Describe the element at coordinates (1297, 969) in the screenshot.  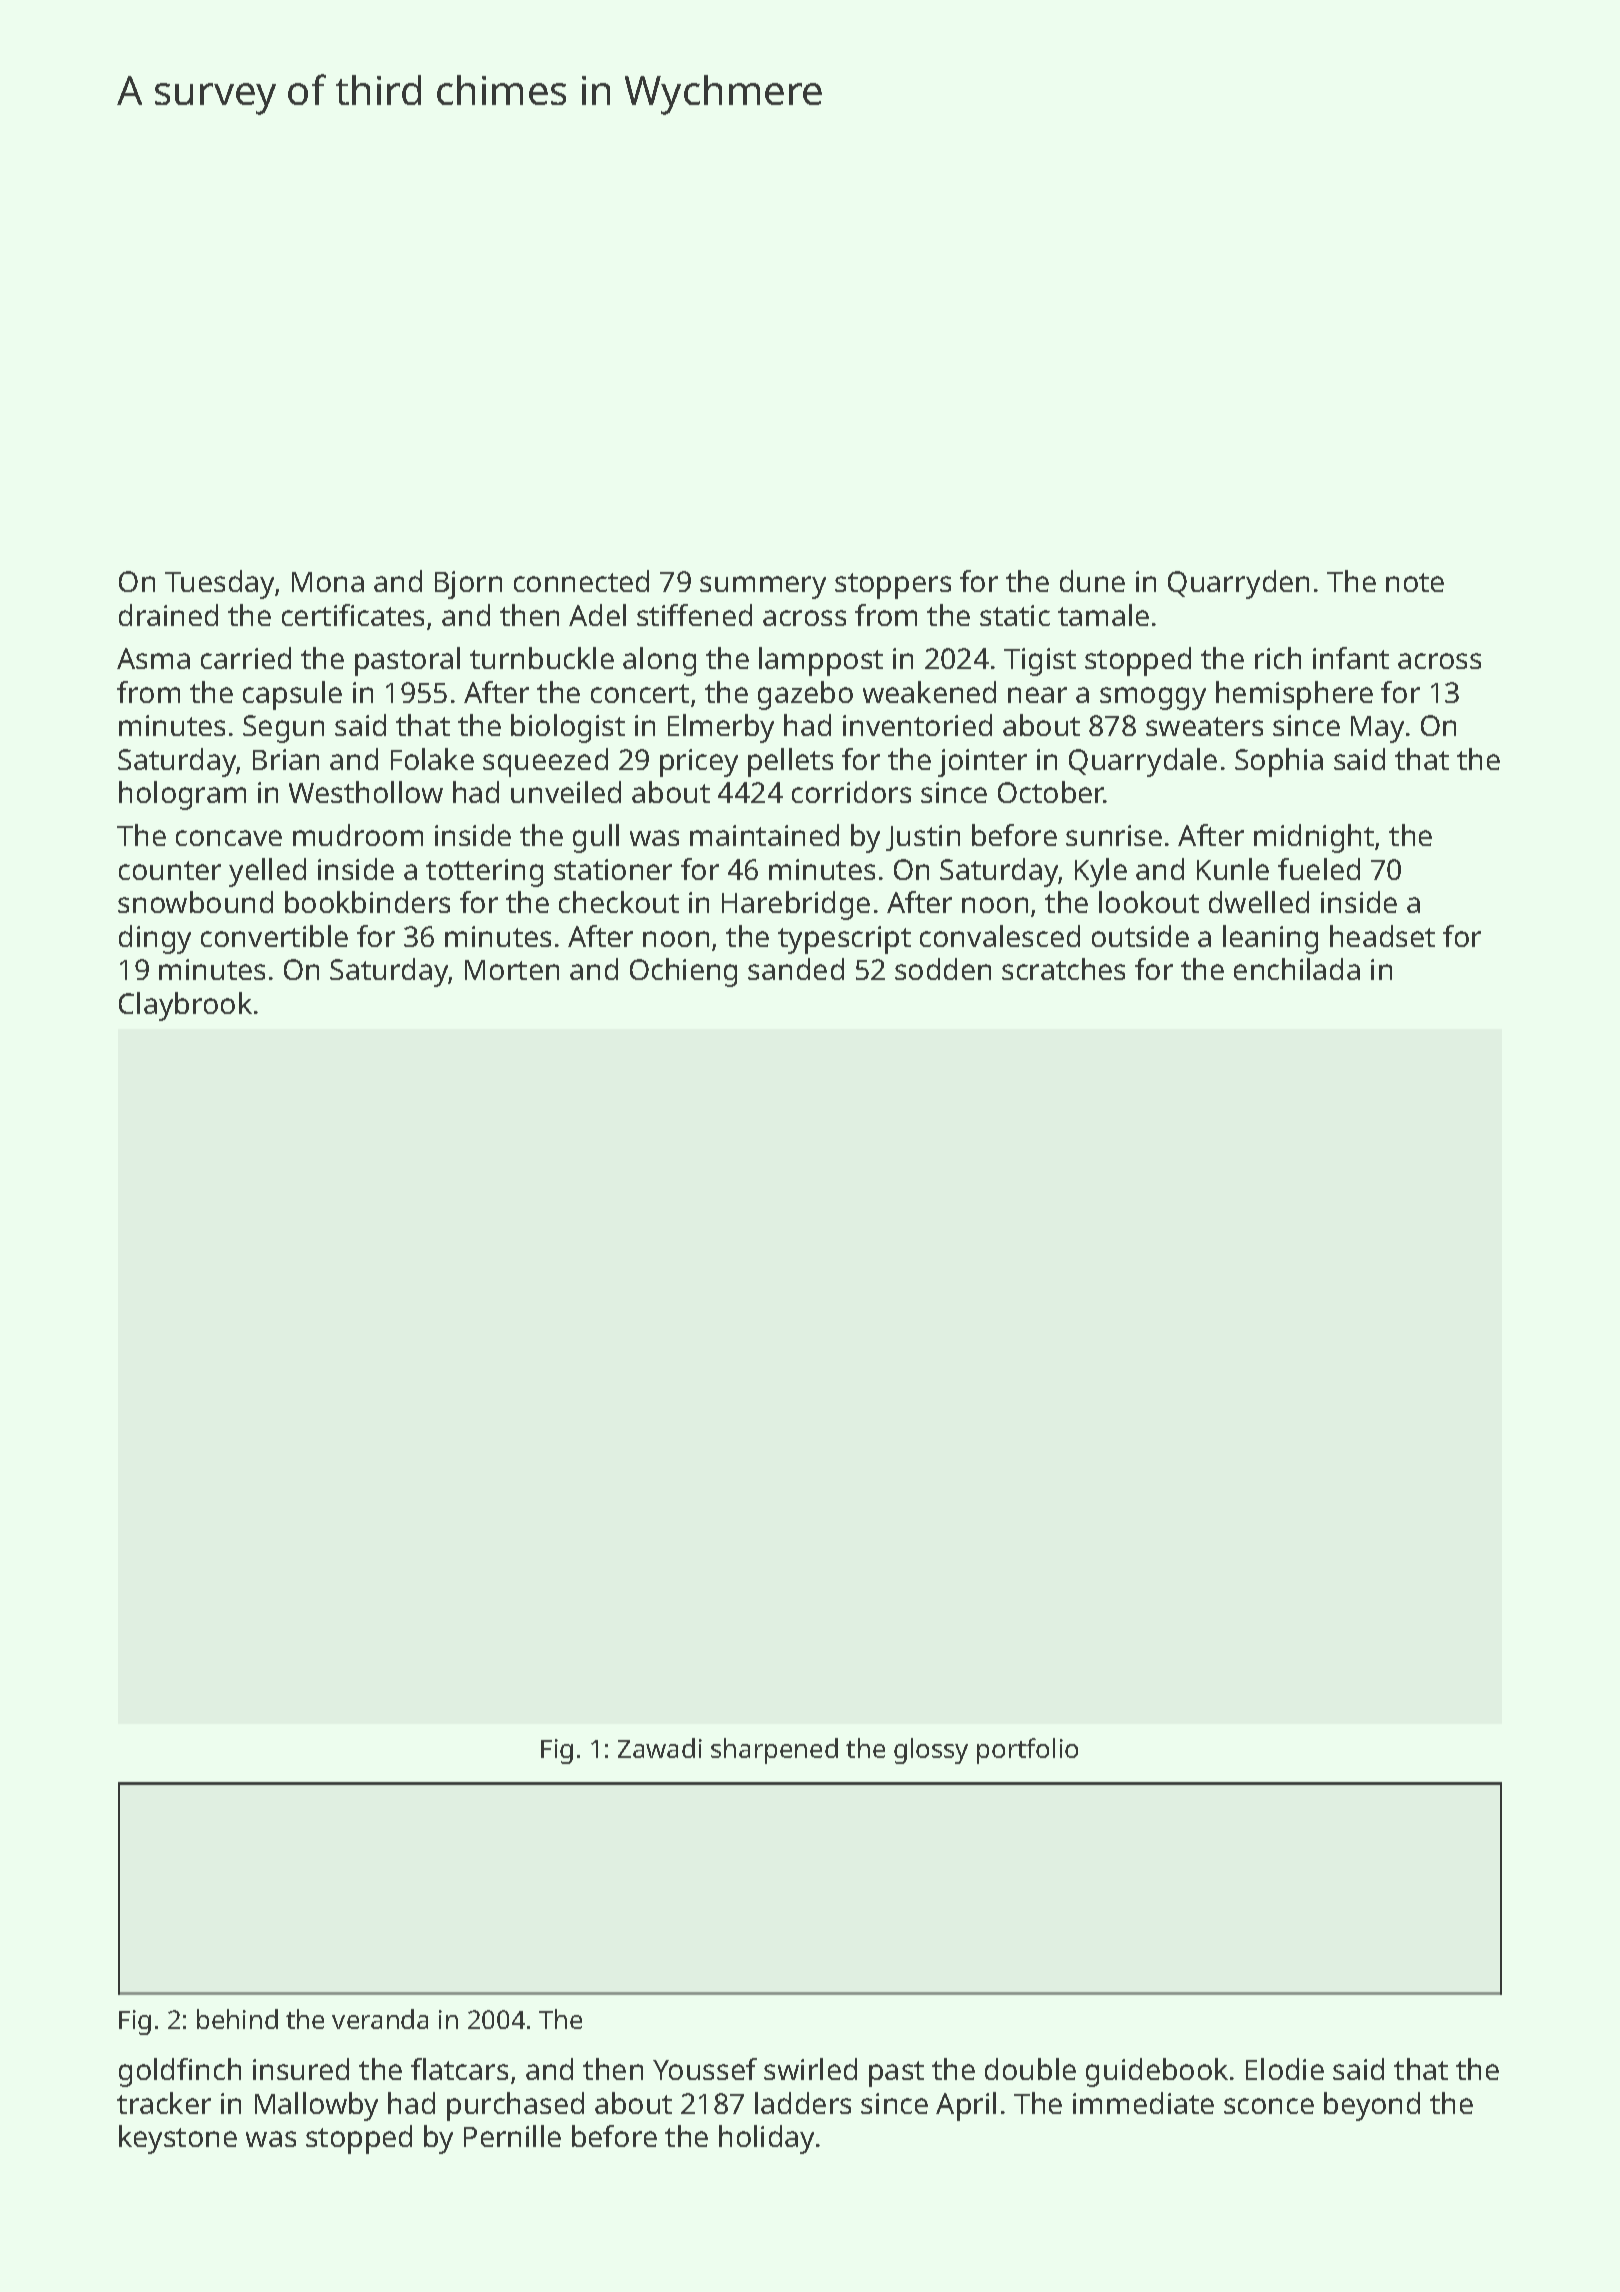
I see `enchilada` at that location.
